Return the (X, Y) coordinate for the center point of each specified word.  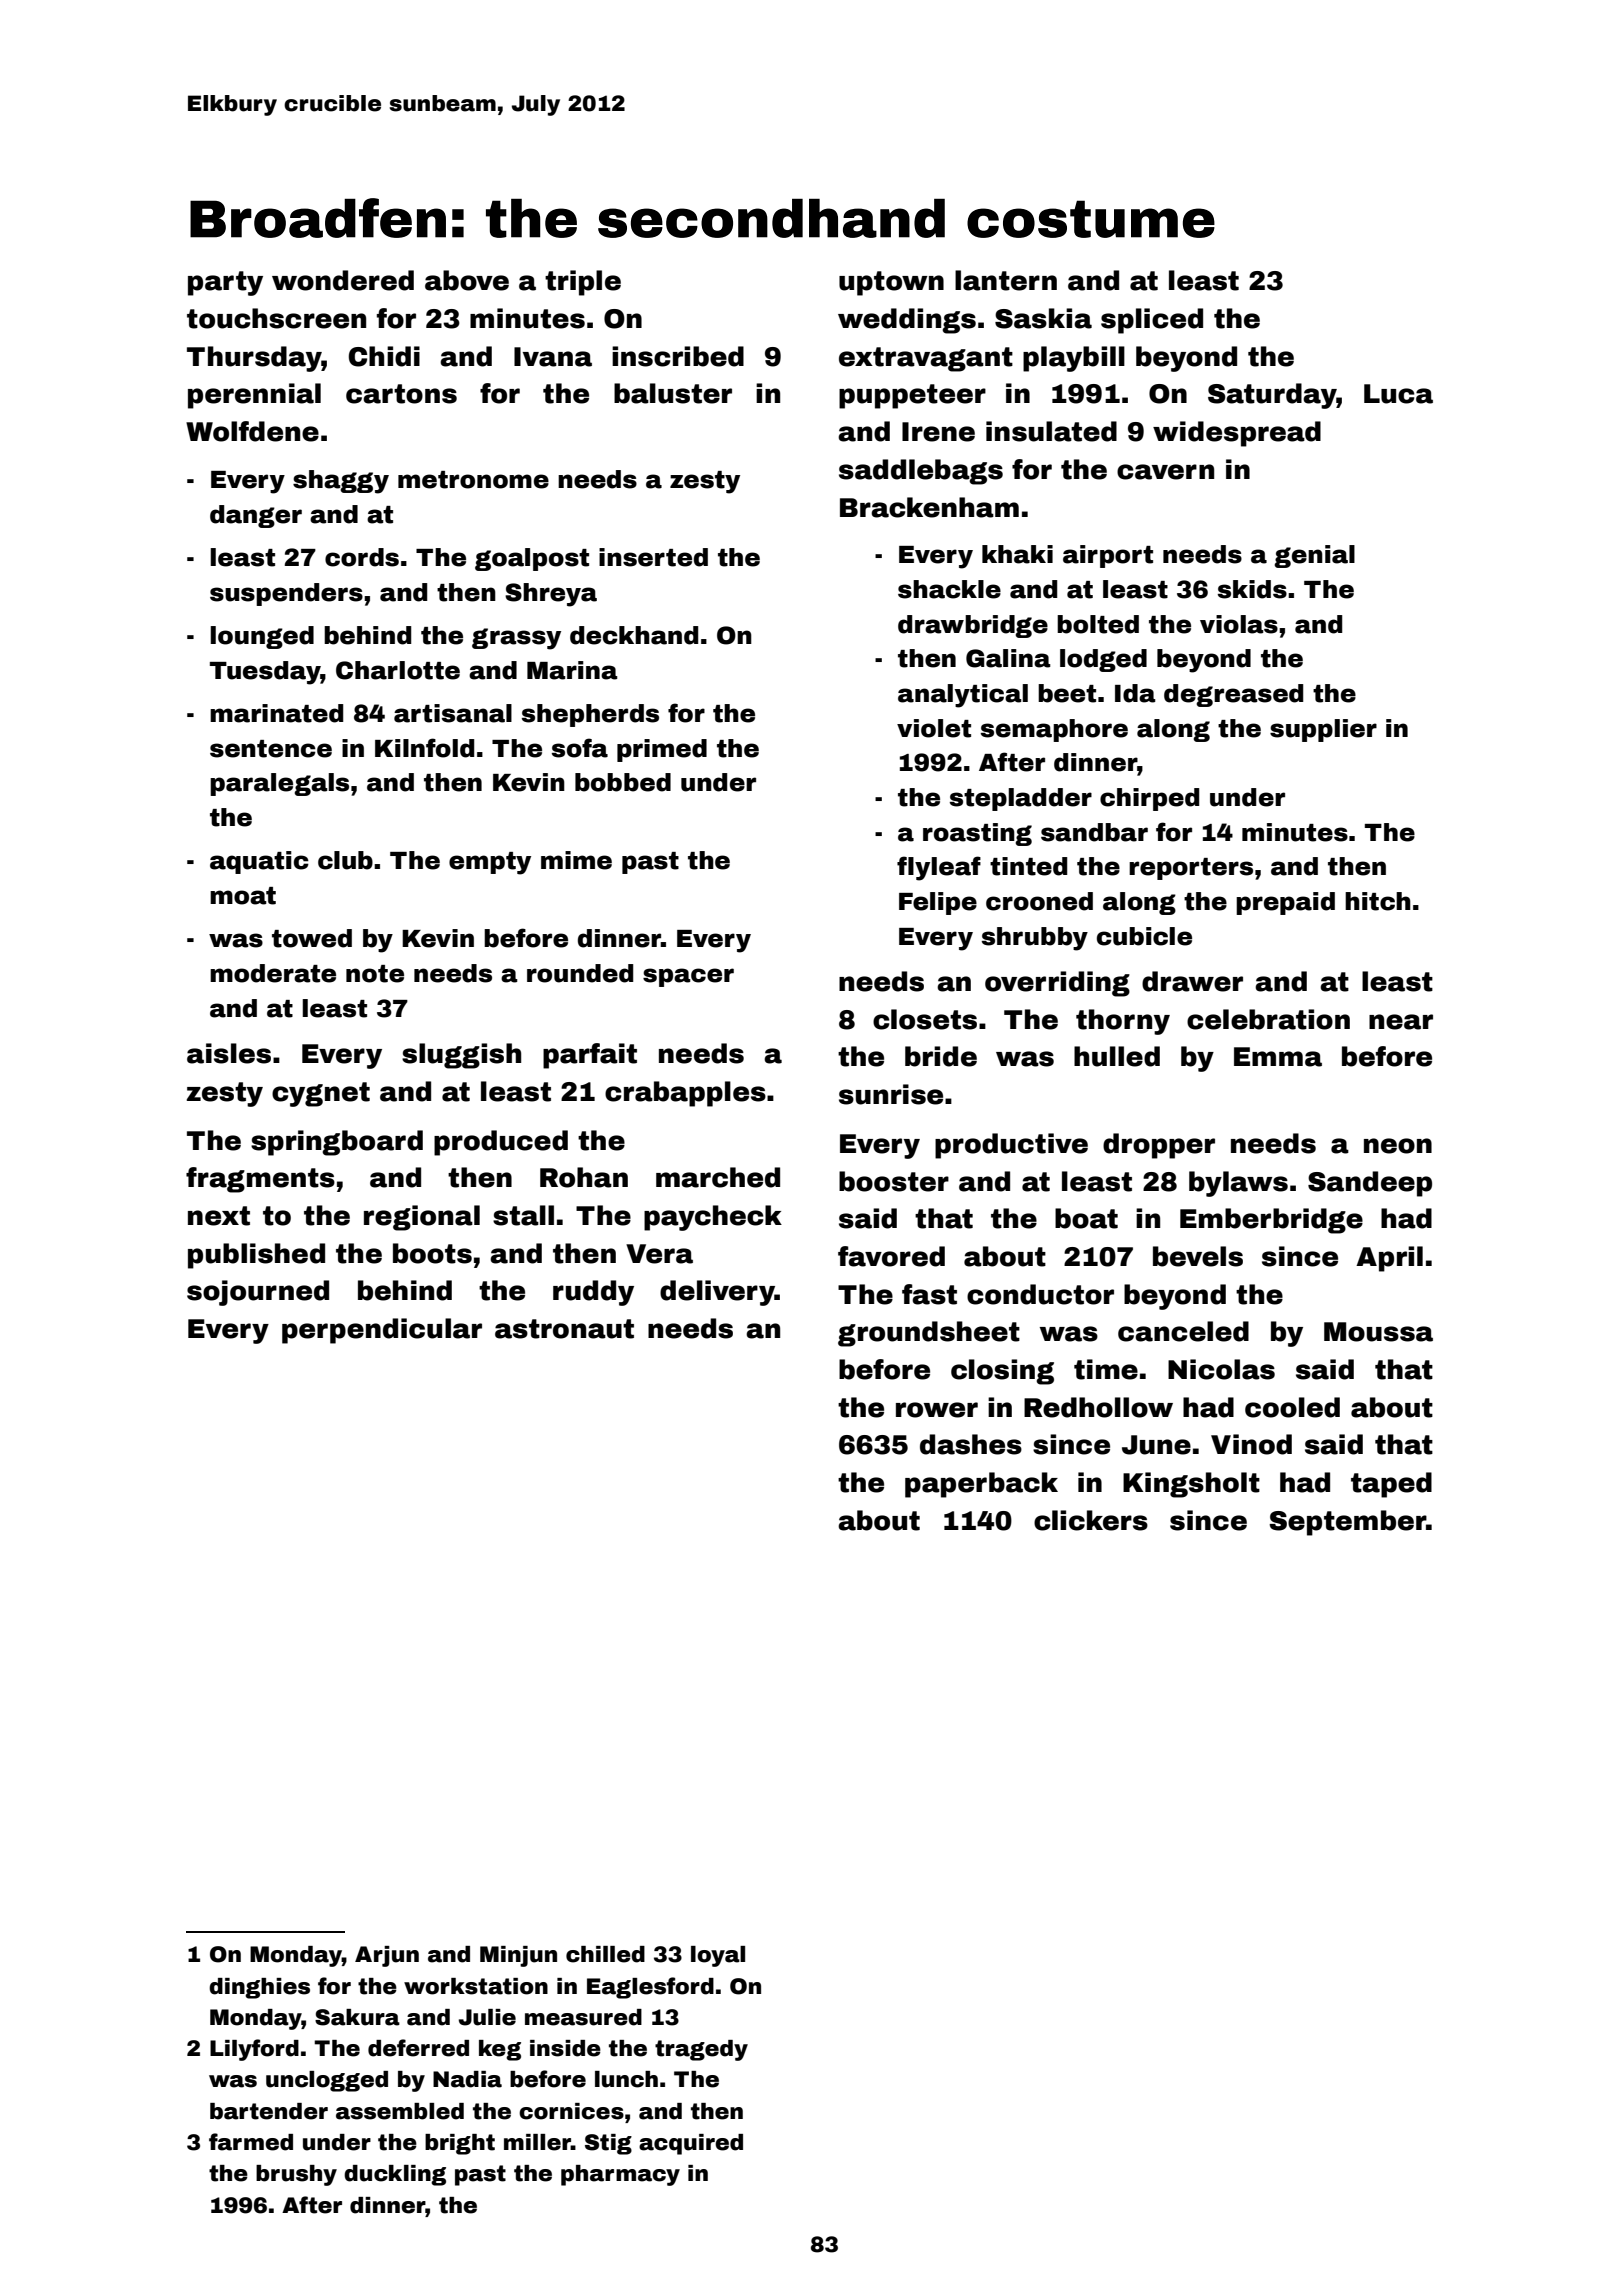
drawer (1192, 981)
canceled (1183, 1331)
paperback (981, 1485)
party (225, 283)
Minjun (518, 1956)
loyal (718, 1956)
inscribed (678, 356)
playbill (1074, 359)
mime (576, 860)
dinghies (259, 1988)
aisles (229, 1053)
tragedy (701, 2050)
